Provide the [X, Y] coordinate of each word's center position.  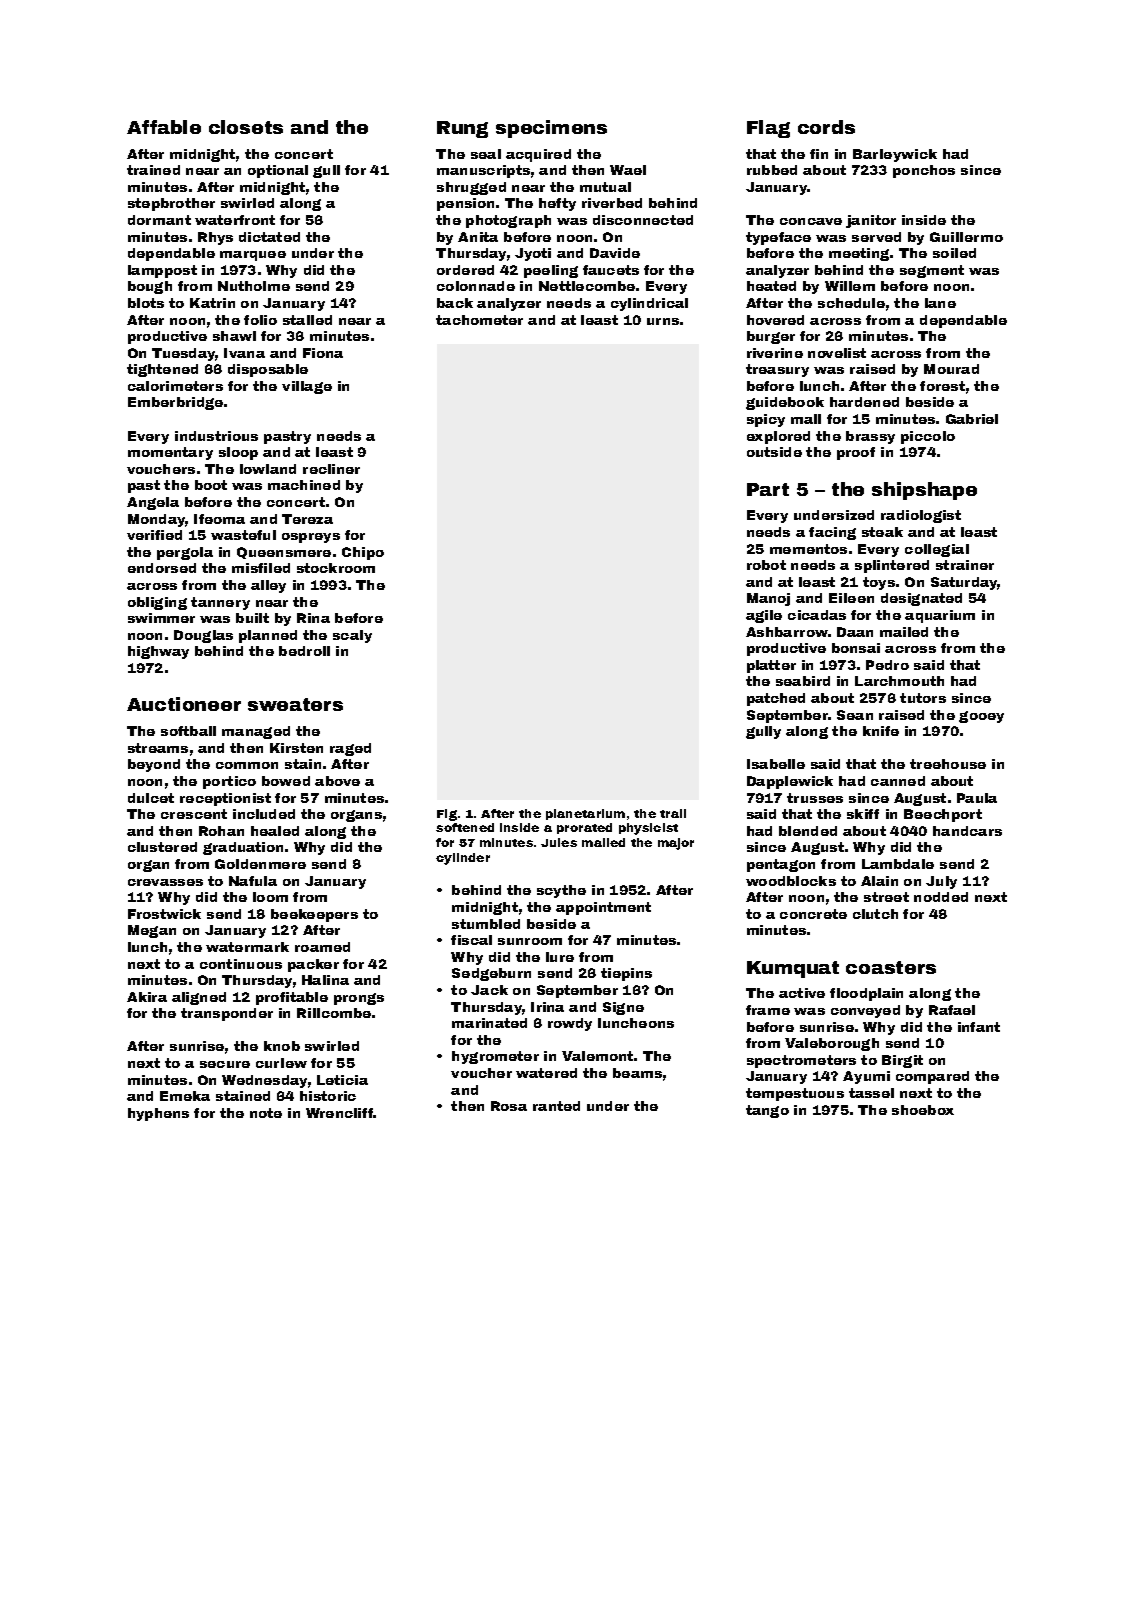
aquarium [940, 616]
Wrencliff [339, 1113]
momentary [170, 453]
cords [826, 127]
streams [158, 748]
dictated [269, 237]
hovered [775, 320]
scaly [352, 636]
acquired [538, 155]
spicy [766, 420]
